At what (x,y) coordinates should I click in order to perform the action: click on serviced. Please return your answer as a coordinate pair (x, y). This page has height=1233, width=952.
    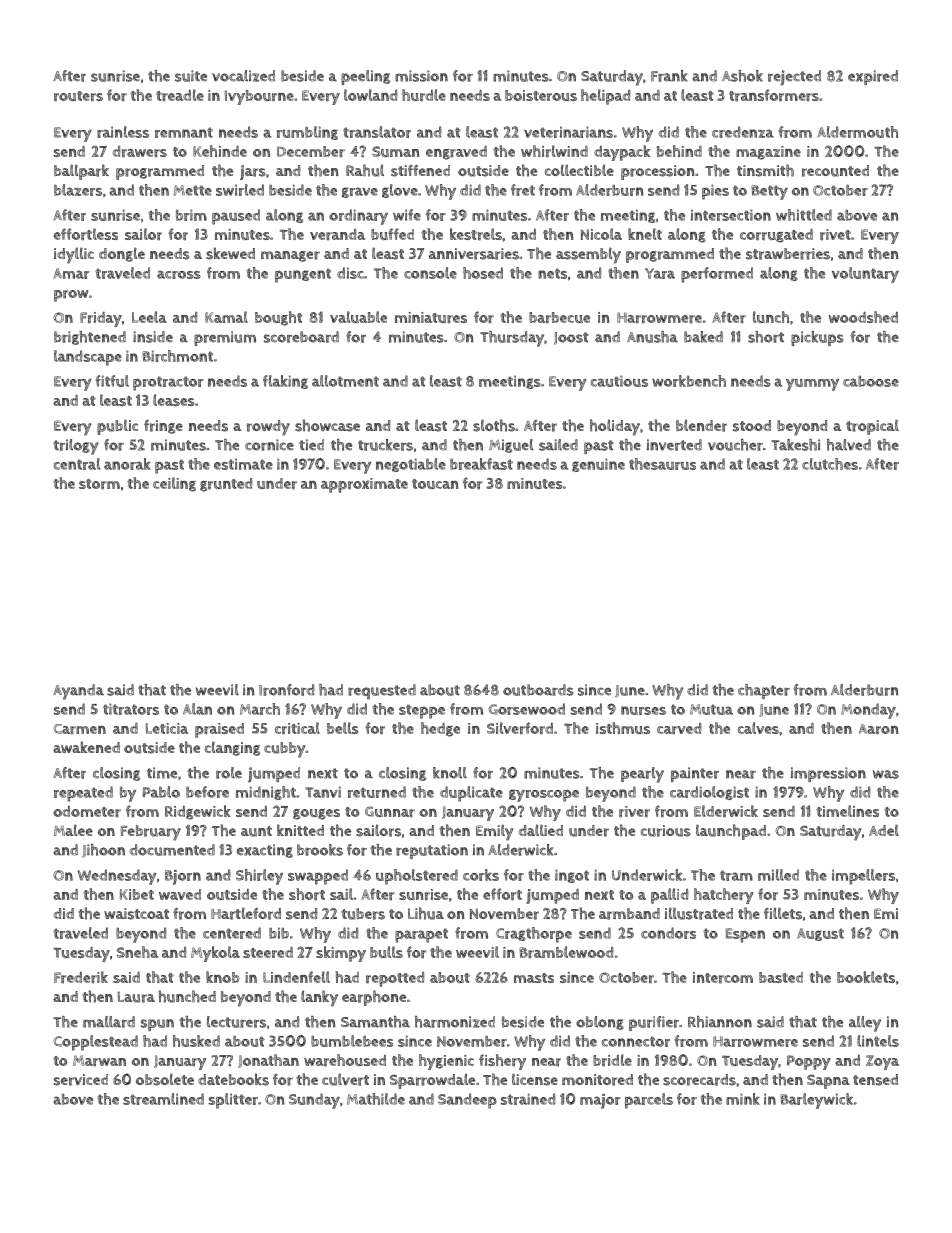
    Looking at the image, I should click on (81, 1080).
